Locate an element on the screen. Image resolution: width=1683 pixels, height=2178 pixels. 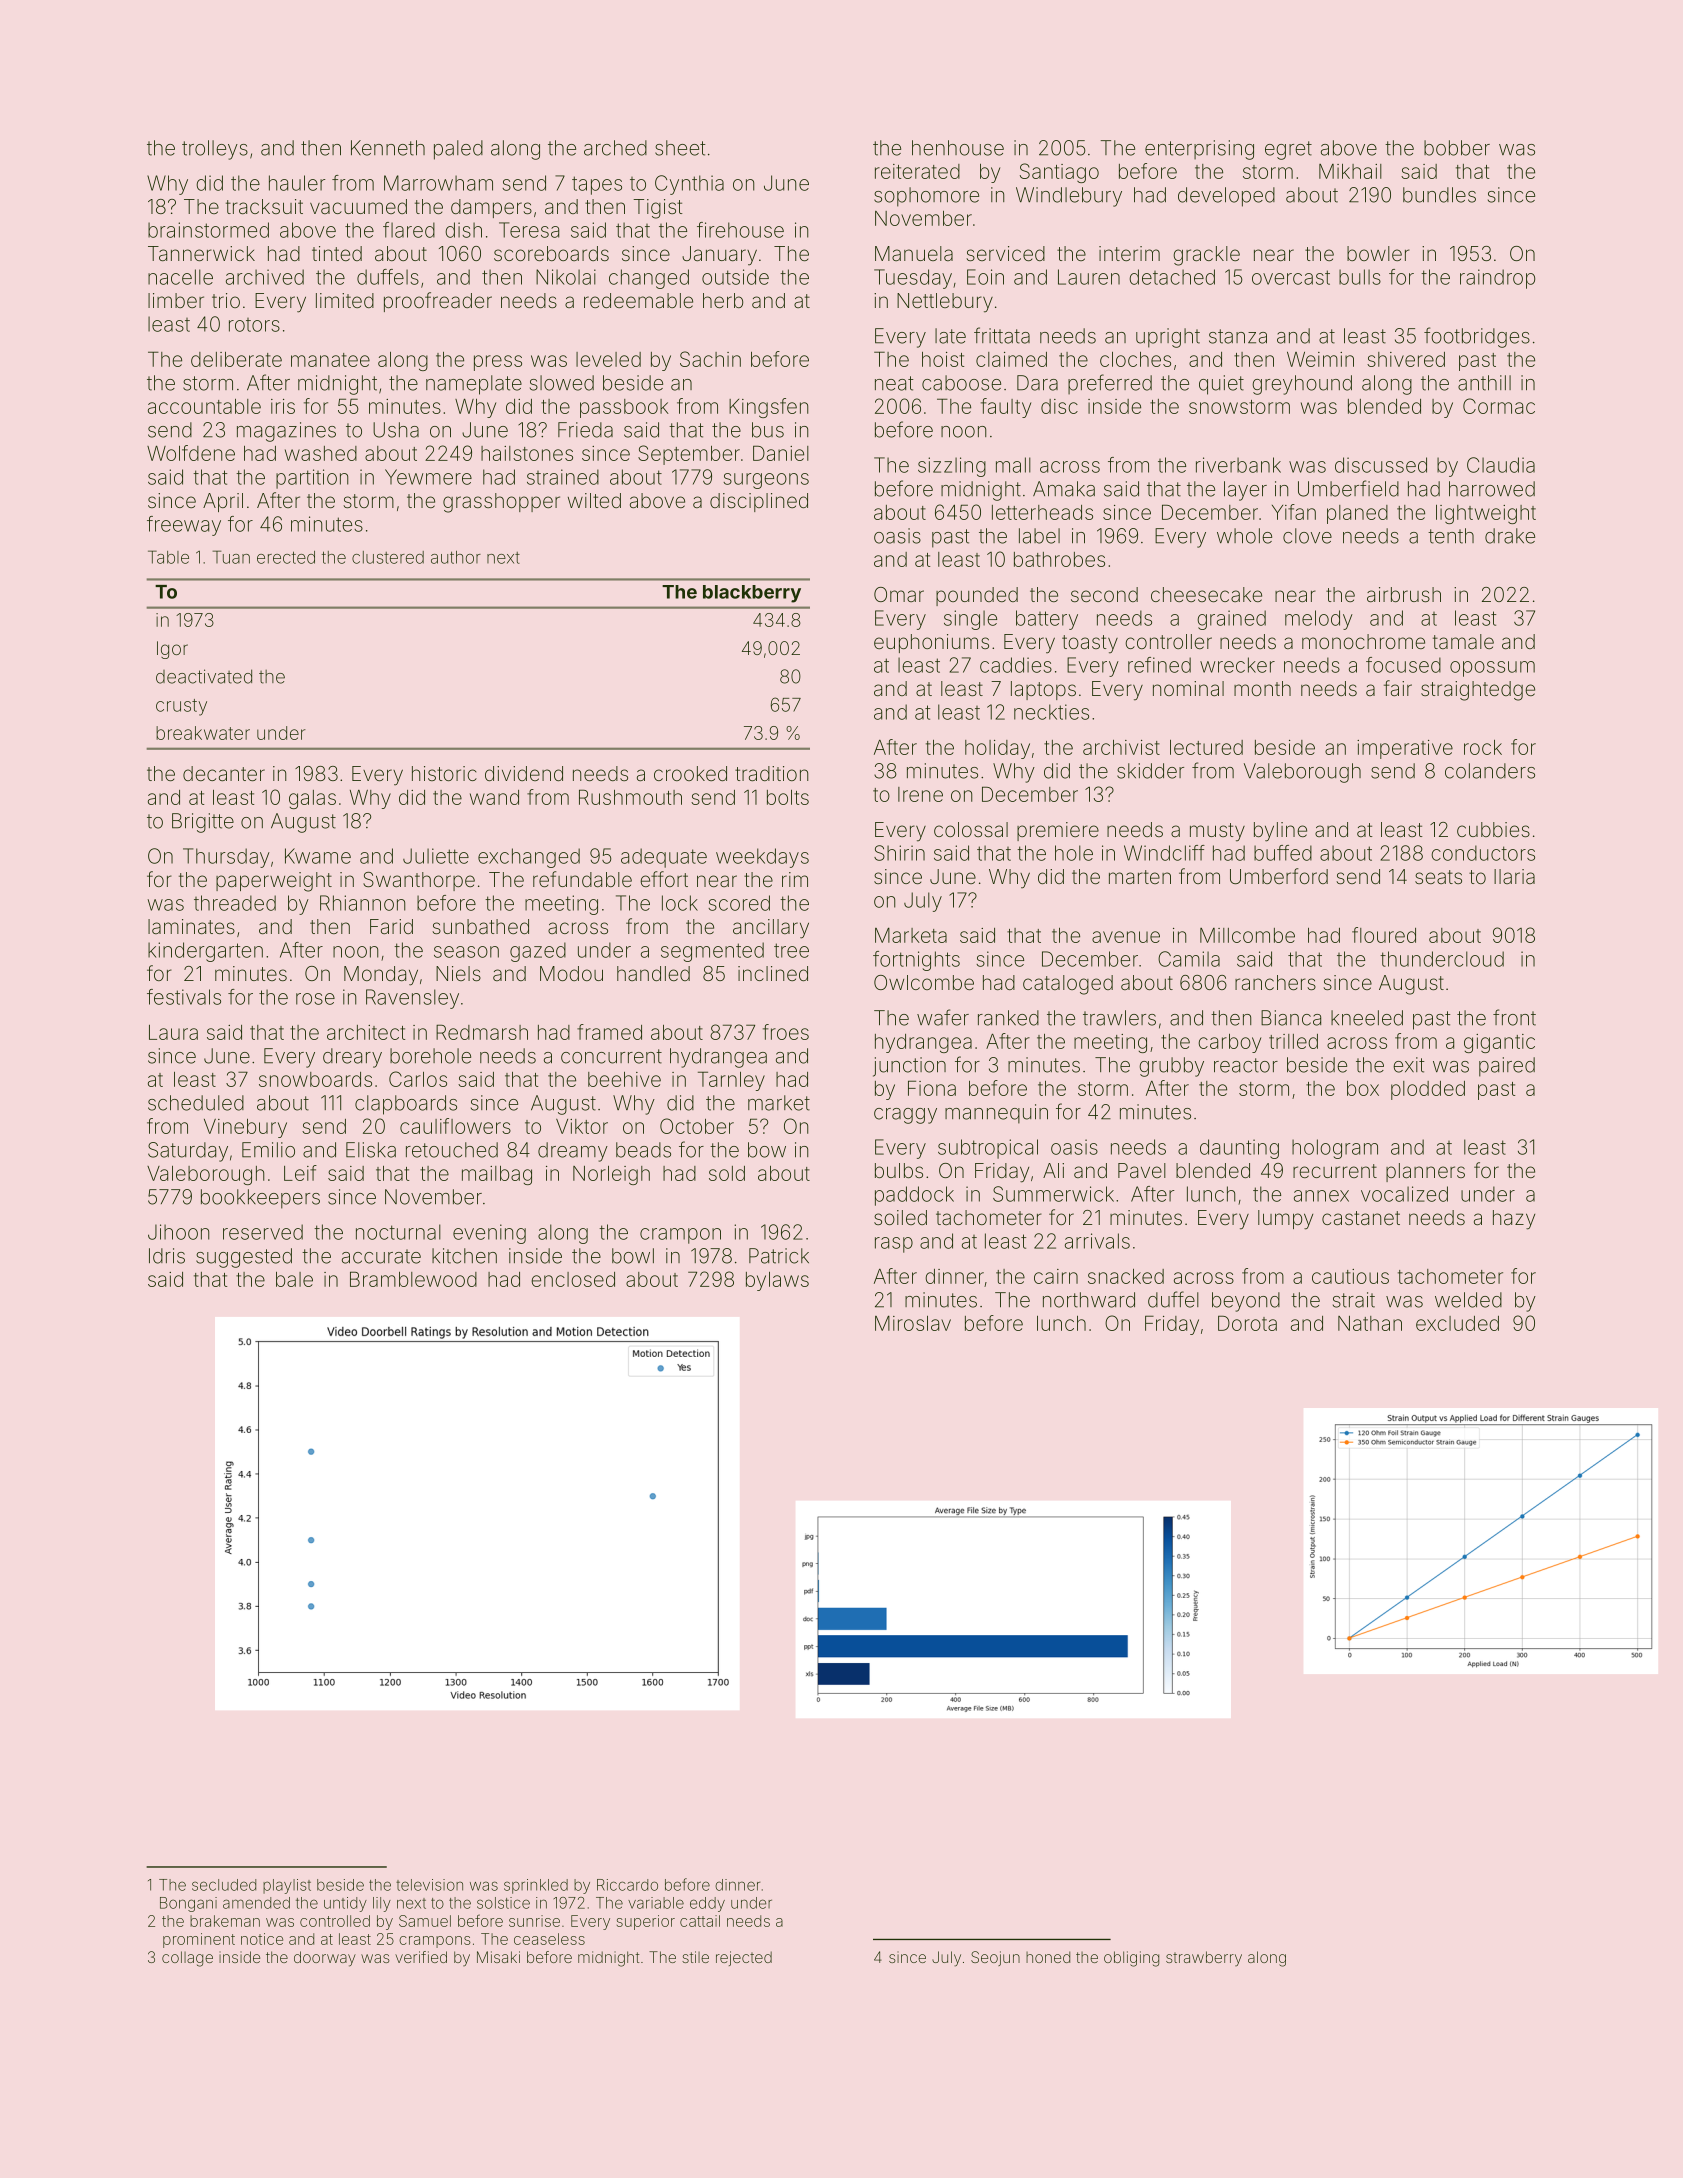
trolleys is located at coordinates (215, 150).
